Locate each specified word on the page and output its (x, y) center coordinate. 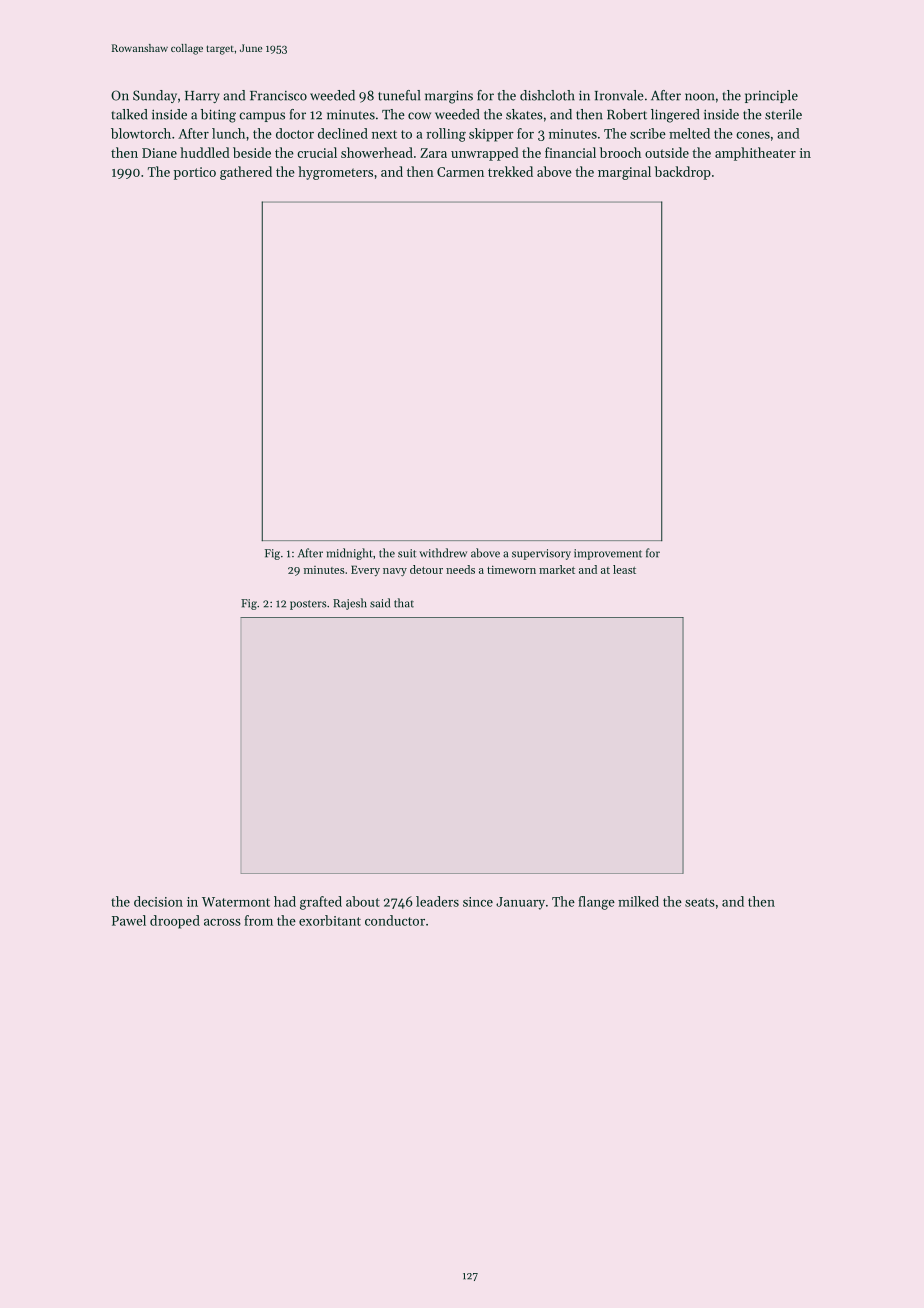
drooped (175, 922)
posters (308, 605)
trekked (510, 171)
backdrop (683, 173)
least (624, 569)
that (404, 603)
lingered (675, 116)
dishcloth (547, 95)
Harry (202, 97)
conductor (395, 920)
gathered (246, 173)
